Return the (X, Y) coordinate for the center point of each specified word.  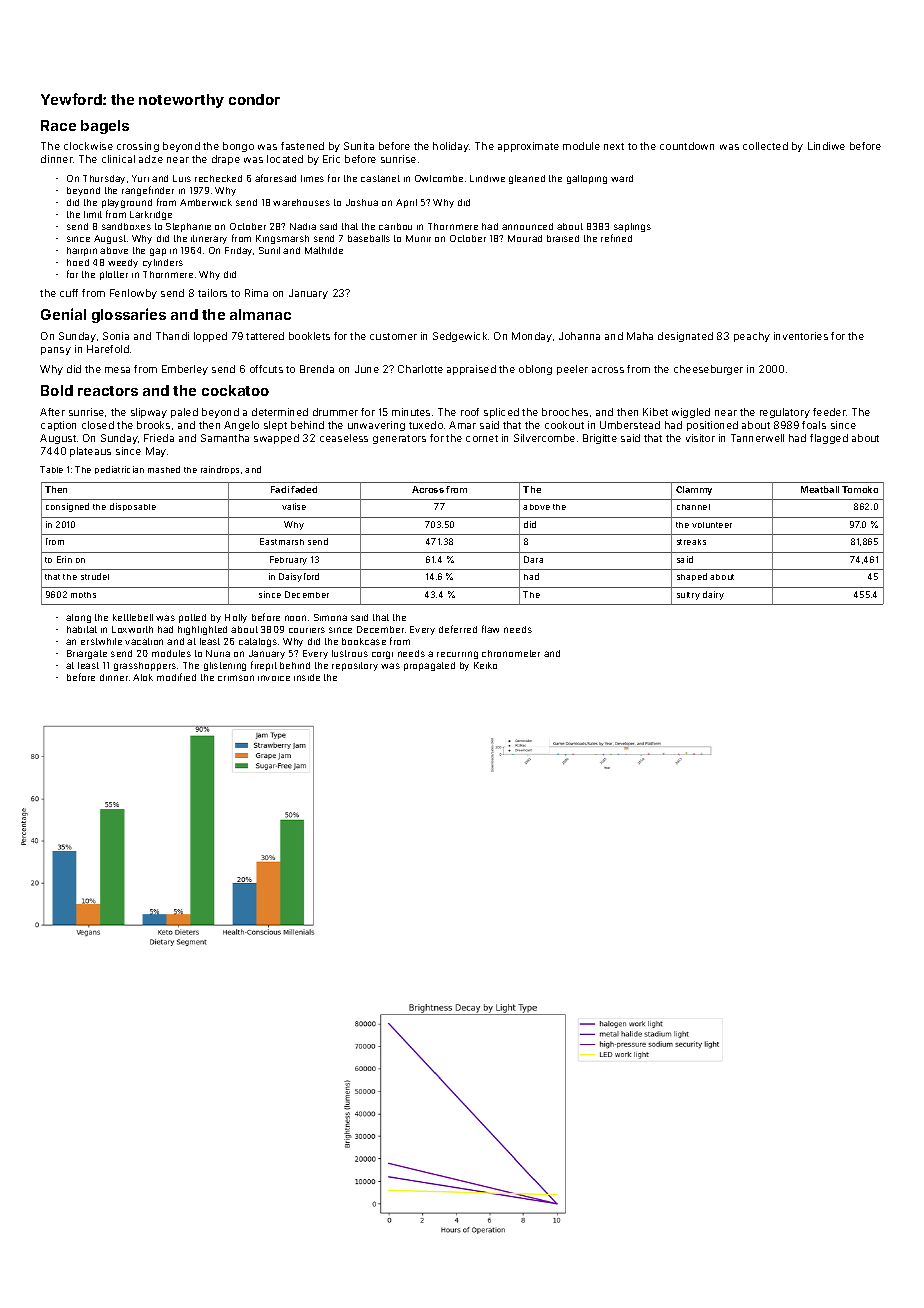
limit (93, 214)
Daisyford (299, 577)
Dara (533, 559)
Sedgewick (460, 337)
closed (98, 425)
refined (616, 238)
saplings (632, 227)
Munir (418, 238)
